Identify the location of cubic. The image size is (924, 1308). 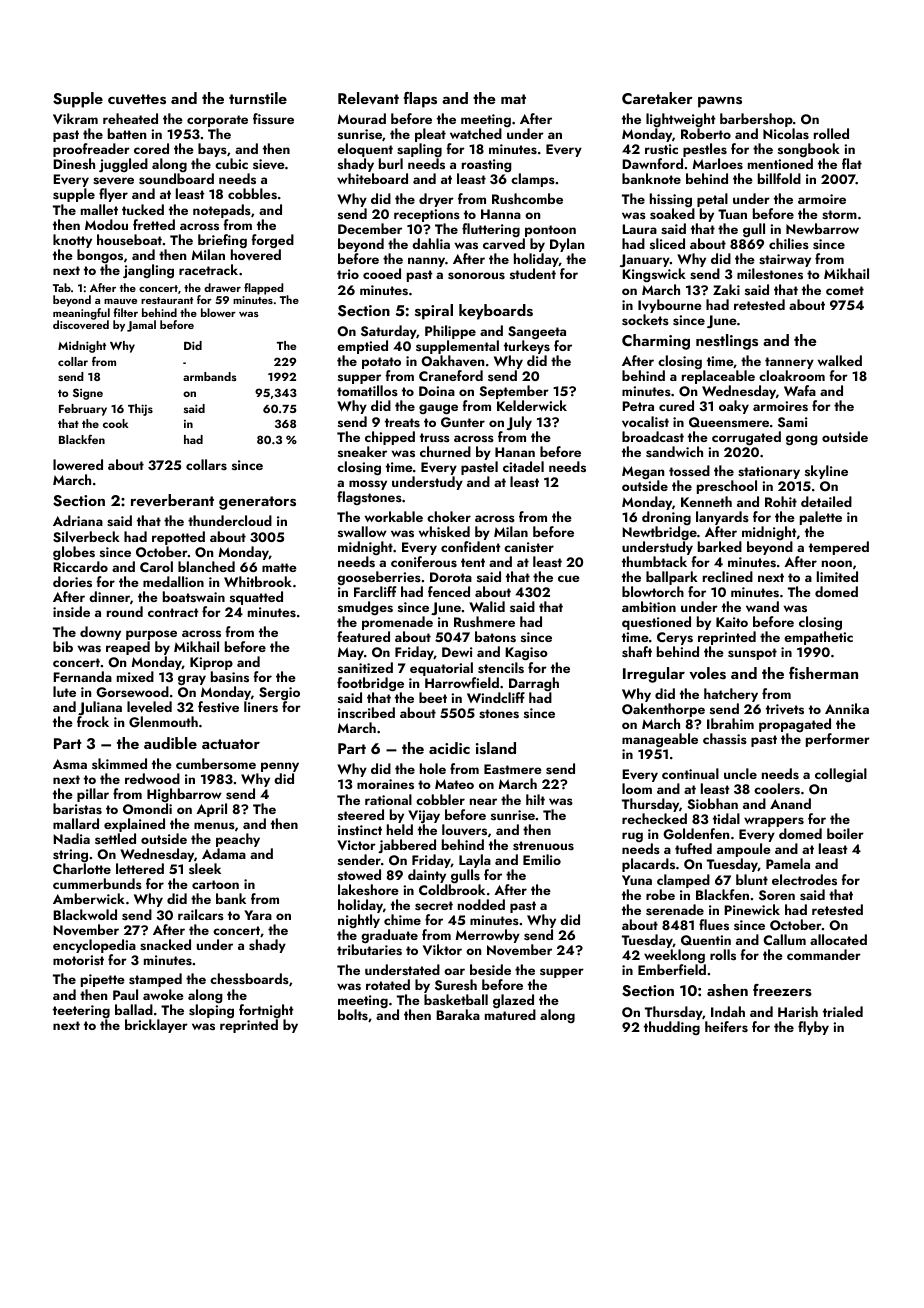
(231, 163).
